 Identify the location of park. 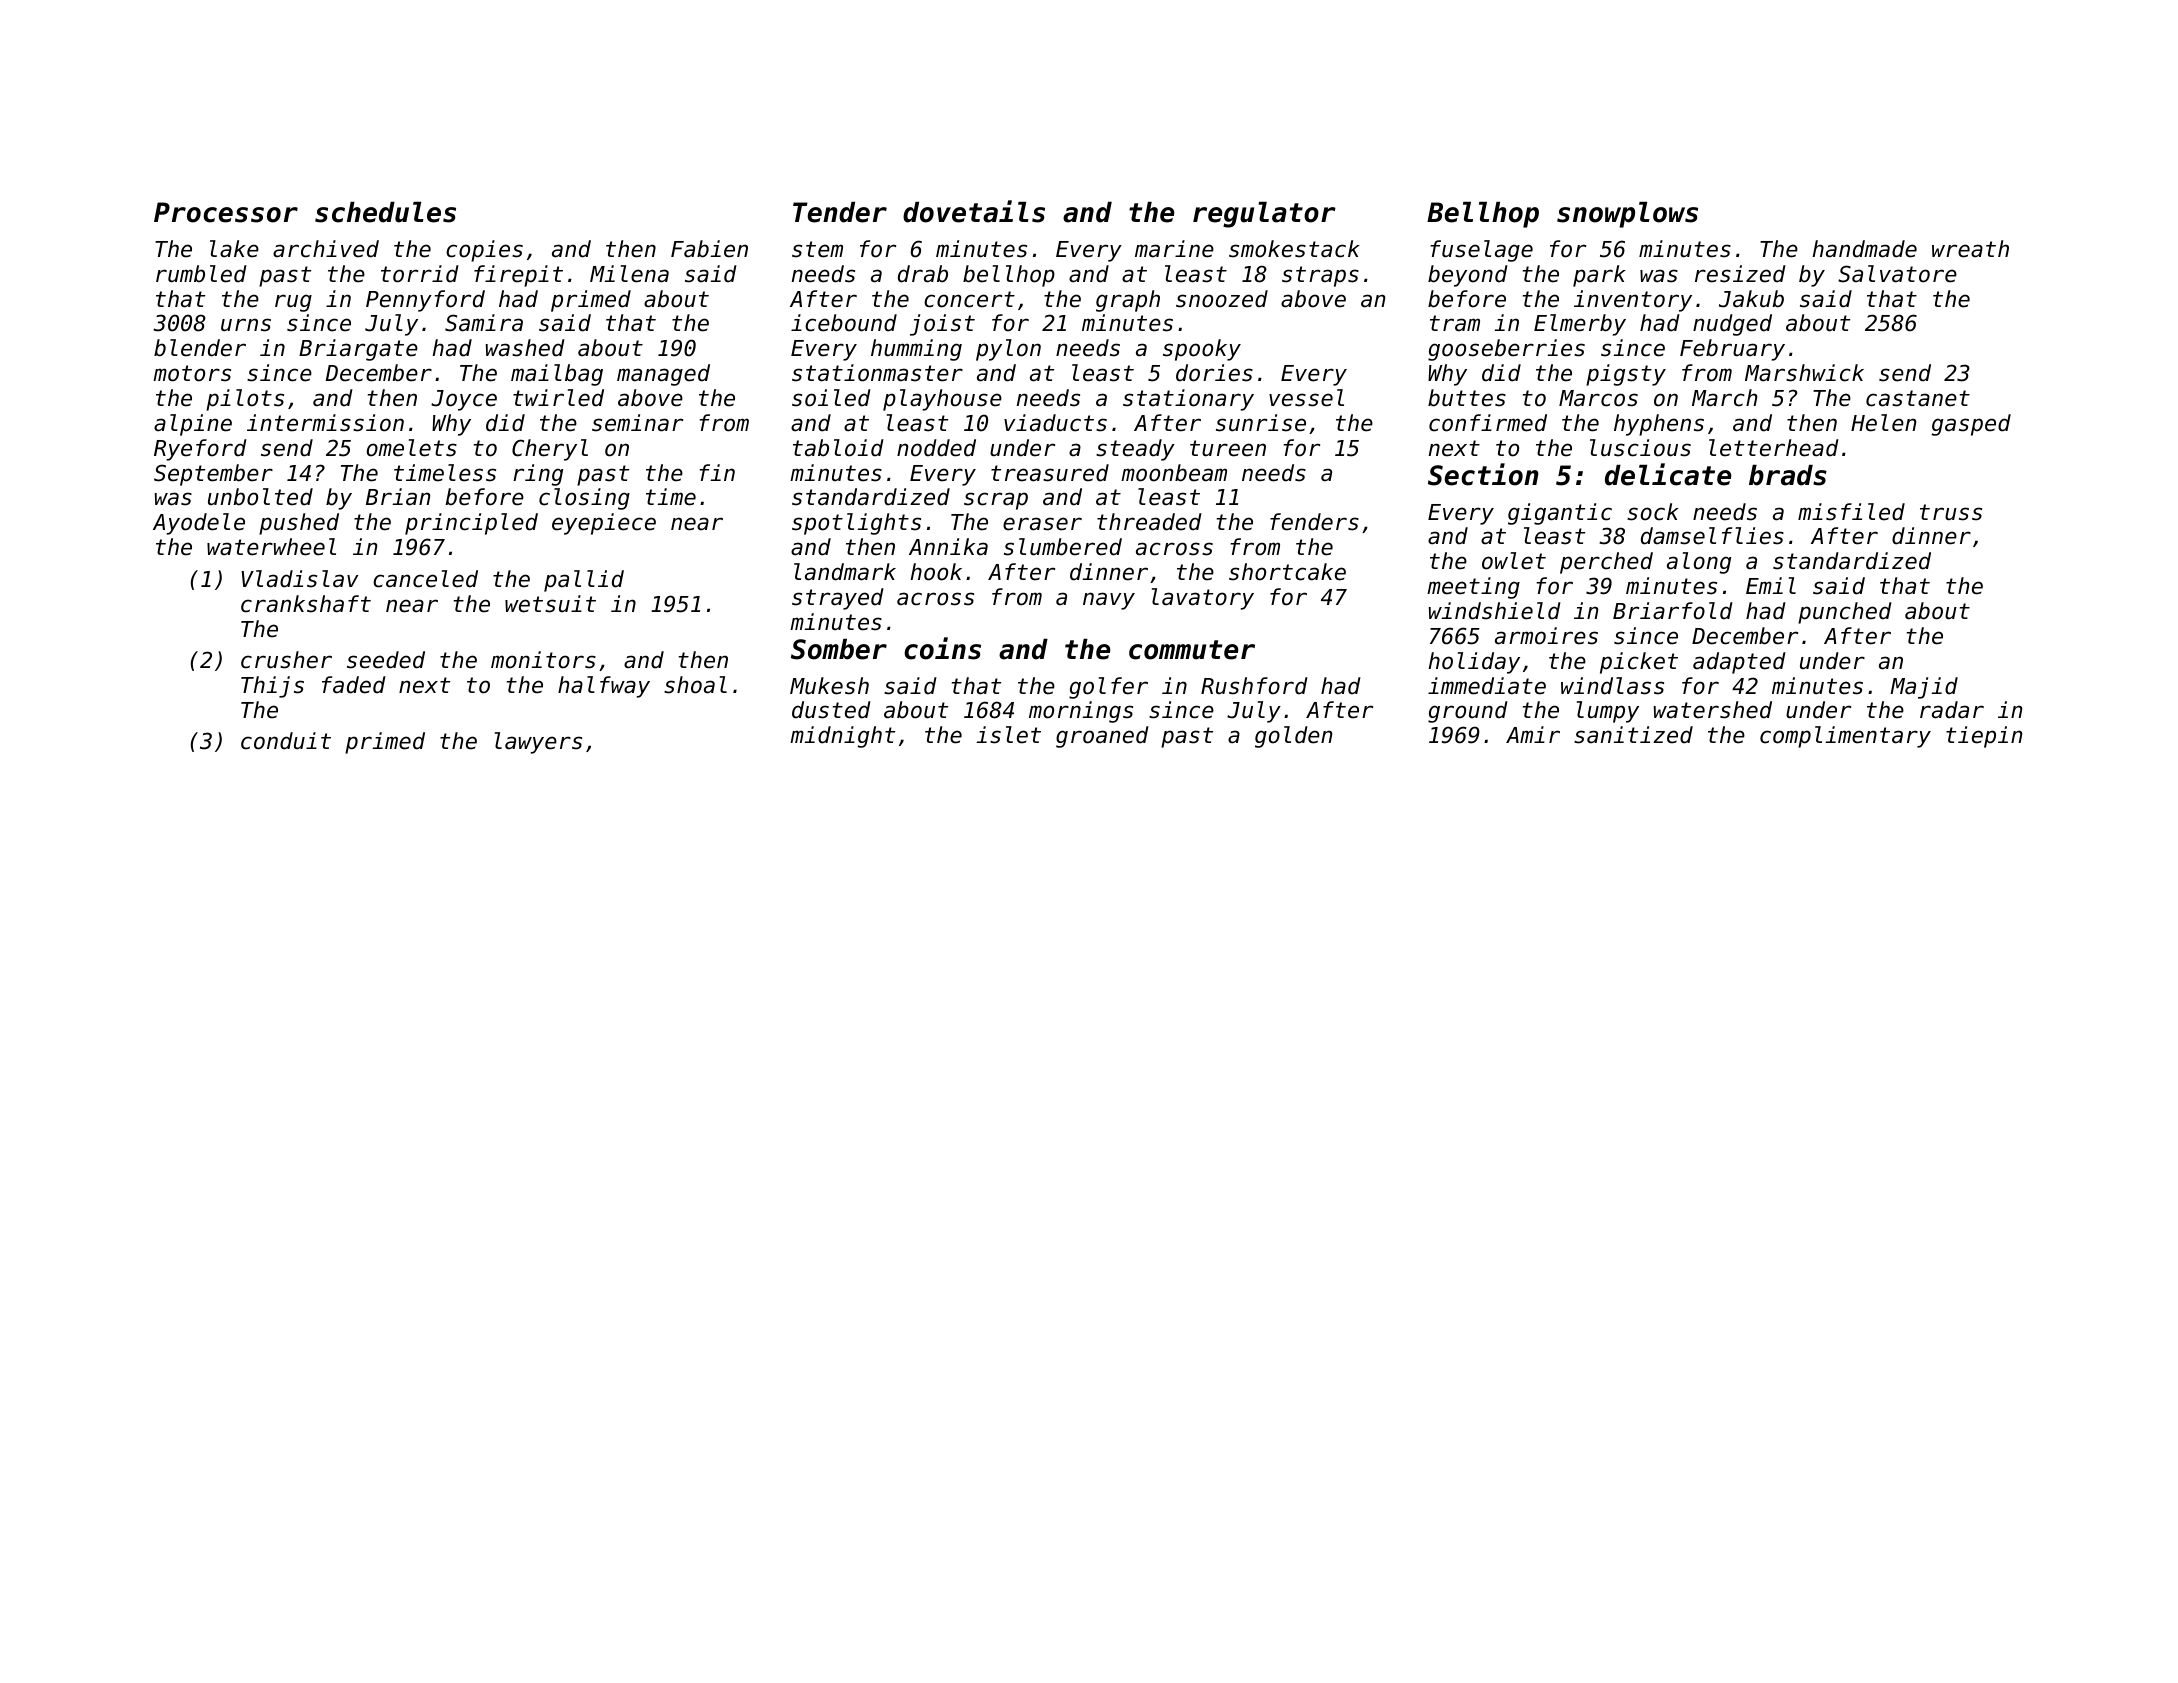
(1599, 276).
